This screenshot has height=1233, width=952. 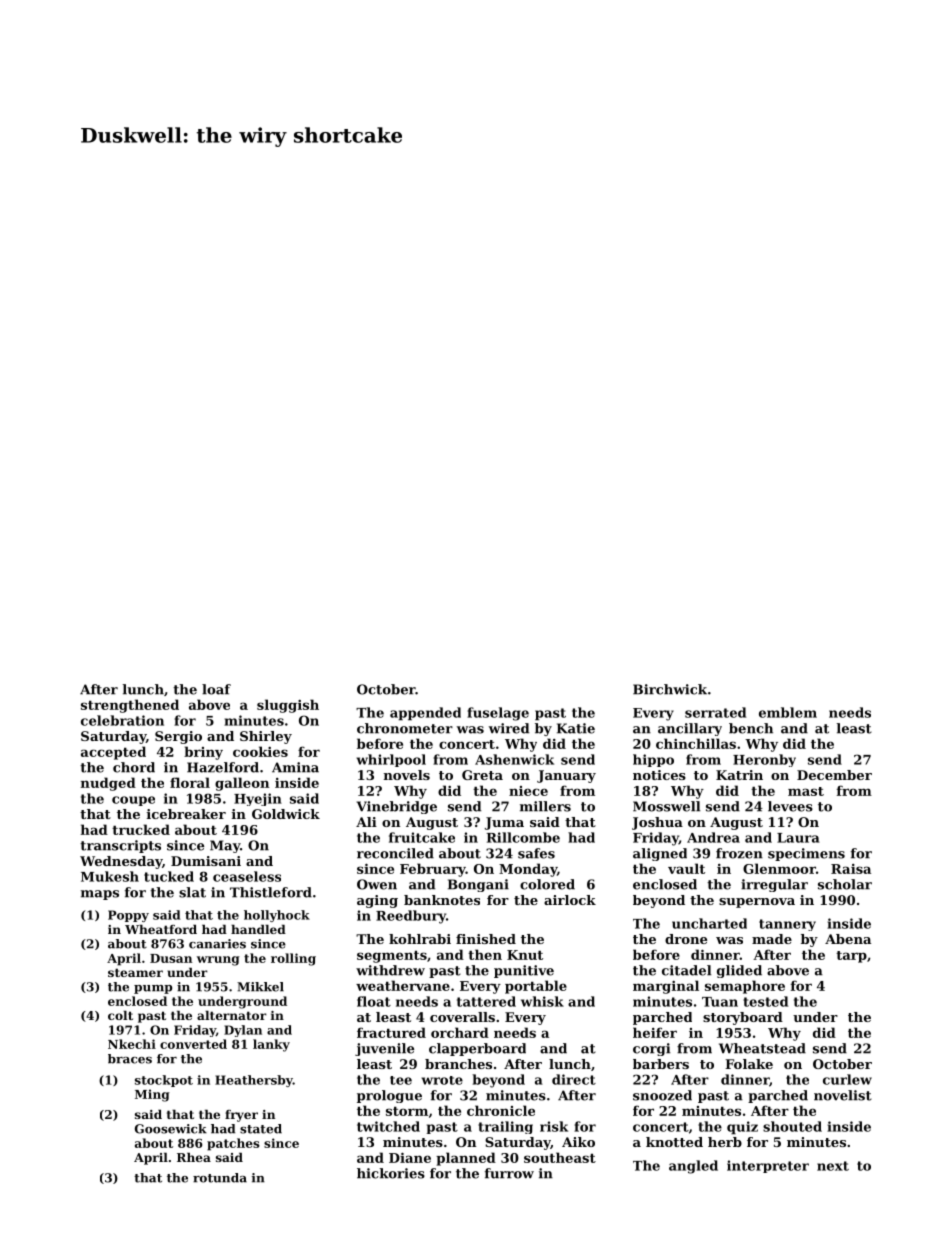 What do you see at coordinates (751, 728) in the screenshot?
I see `bench` at bounding box center [751, 728].
